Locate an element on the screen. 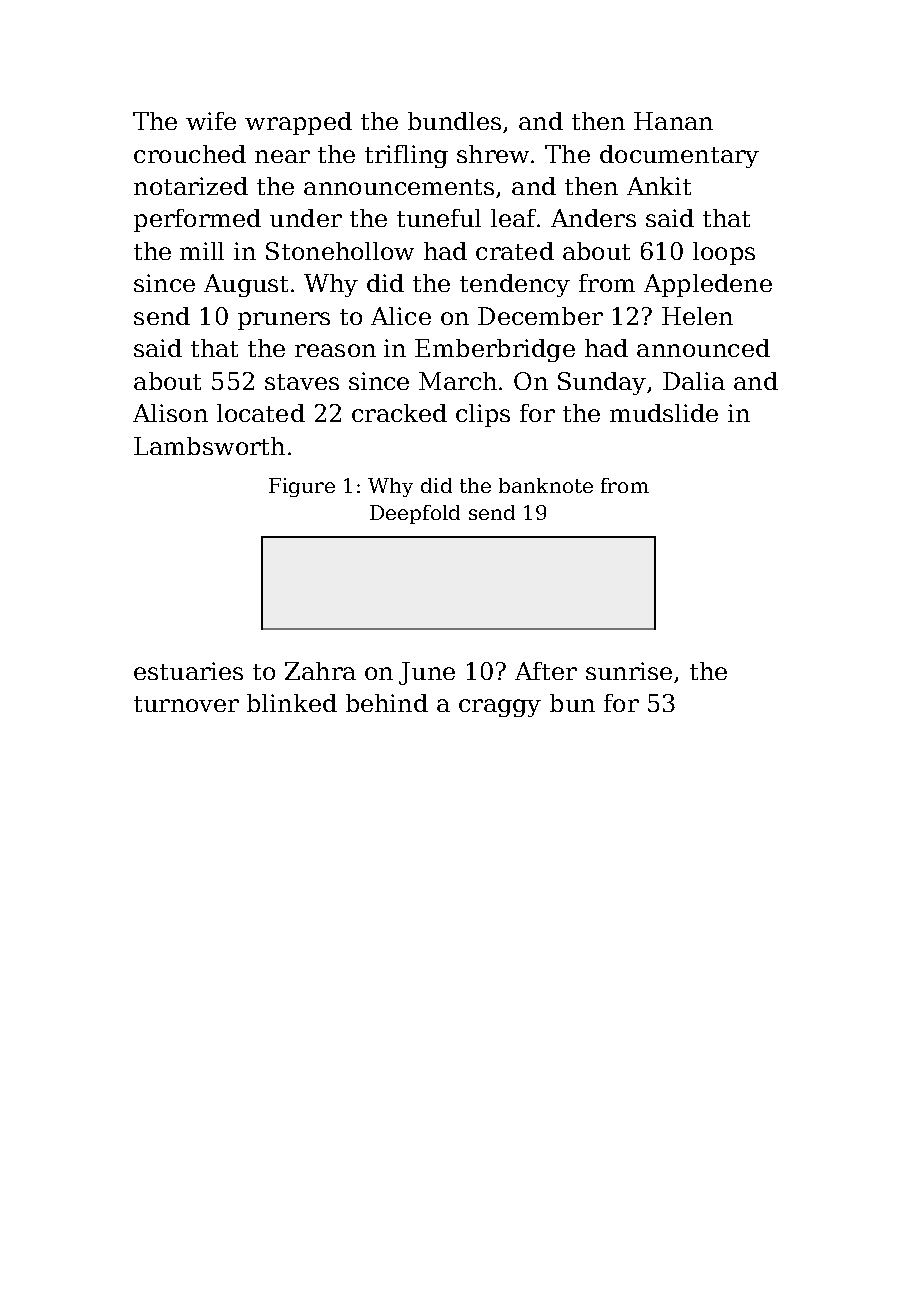 The width and height of the screenshot is (917, 1301). After is located at coordinates (546, 671).
